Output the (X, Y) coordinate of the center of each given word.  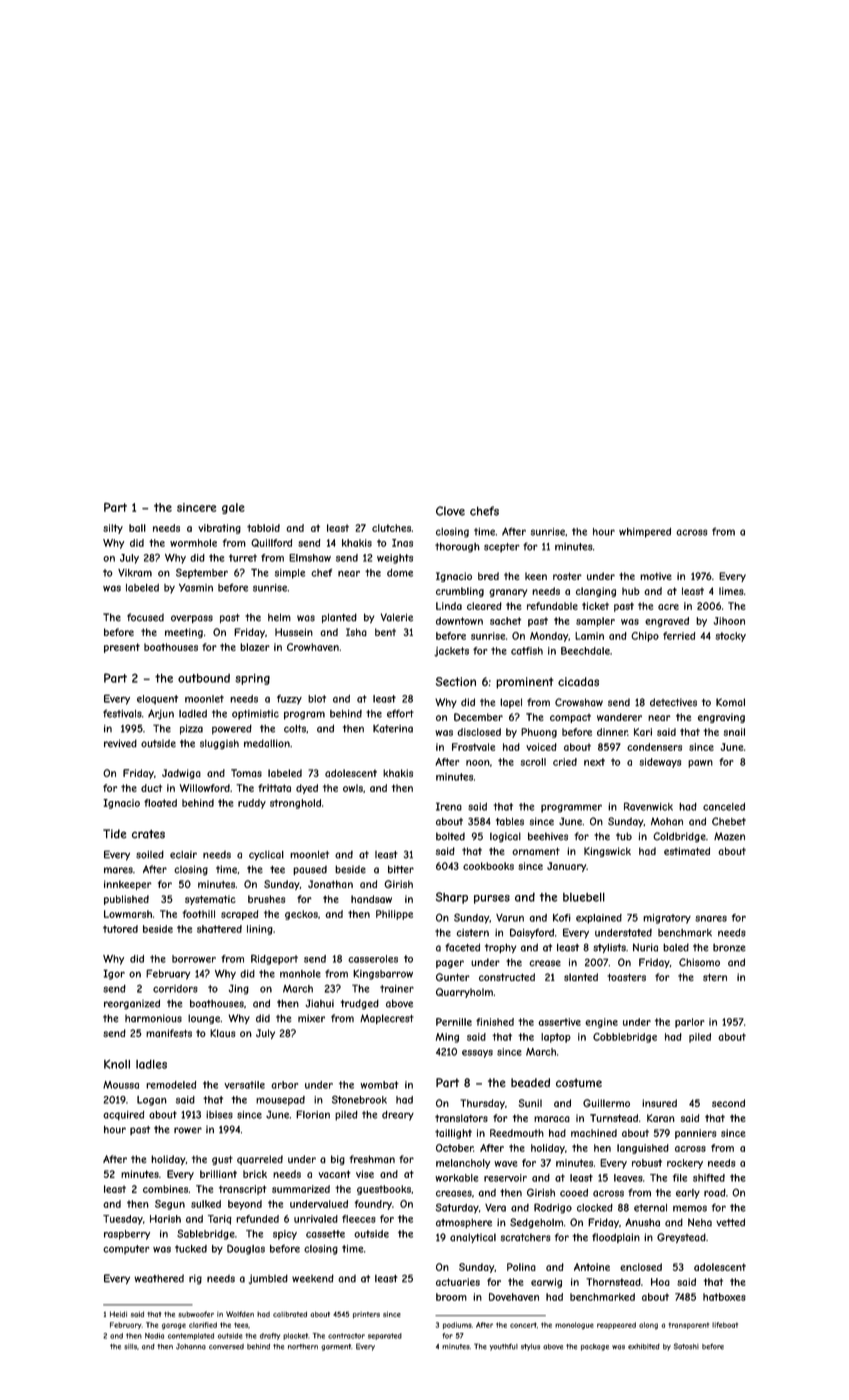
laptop (556, 1038)
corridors (175, 989)
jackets (451, 652)
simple (290, 574)
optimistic (255, 715)
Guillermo (606, 1103)
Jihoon (729, 621)
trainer (397, 989)
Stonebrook (359, 1099)
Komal (730, 702)
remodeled (171, 1085)
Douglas (246, 1249)
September (202, 573)
